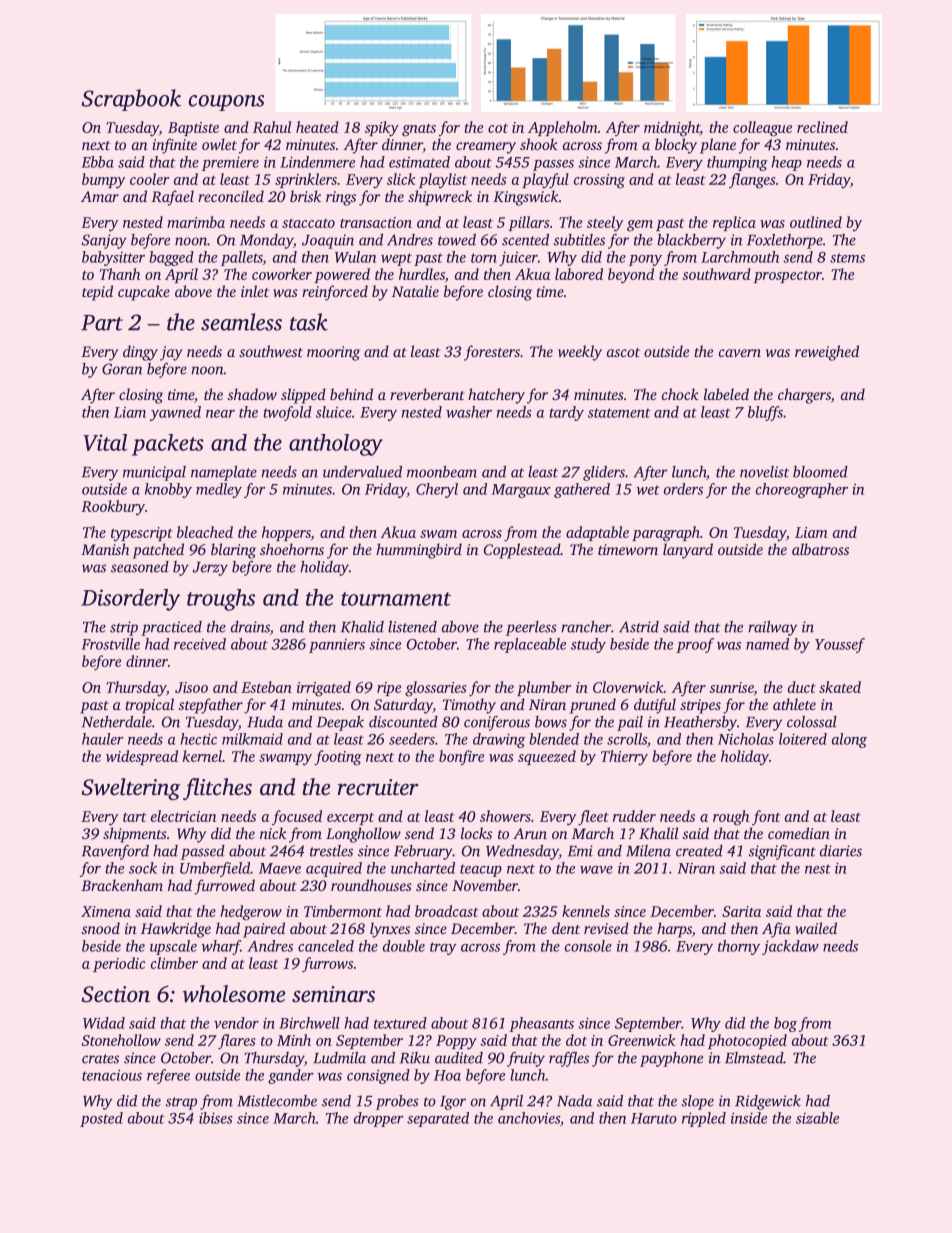  What do you see at coordinates (100, 1059) in the page?
I see `crates` at bounding box center [100, 1059].
